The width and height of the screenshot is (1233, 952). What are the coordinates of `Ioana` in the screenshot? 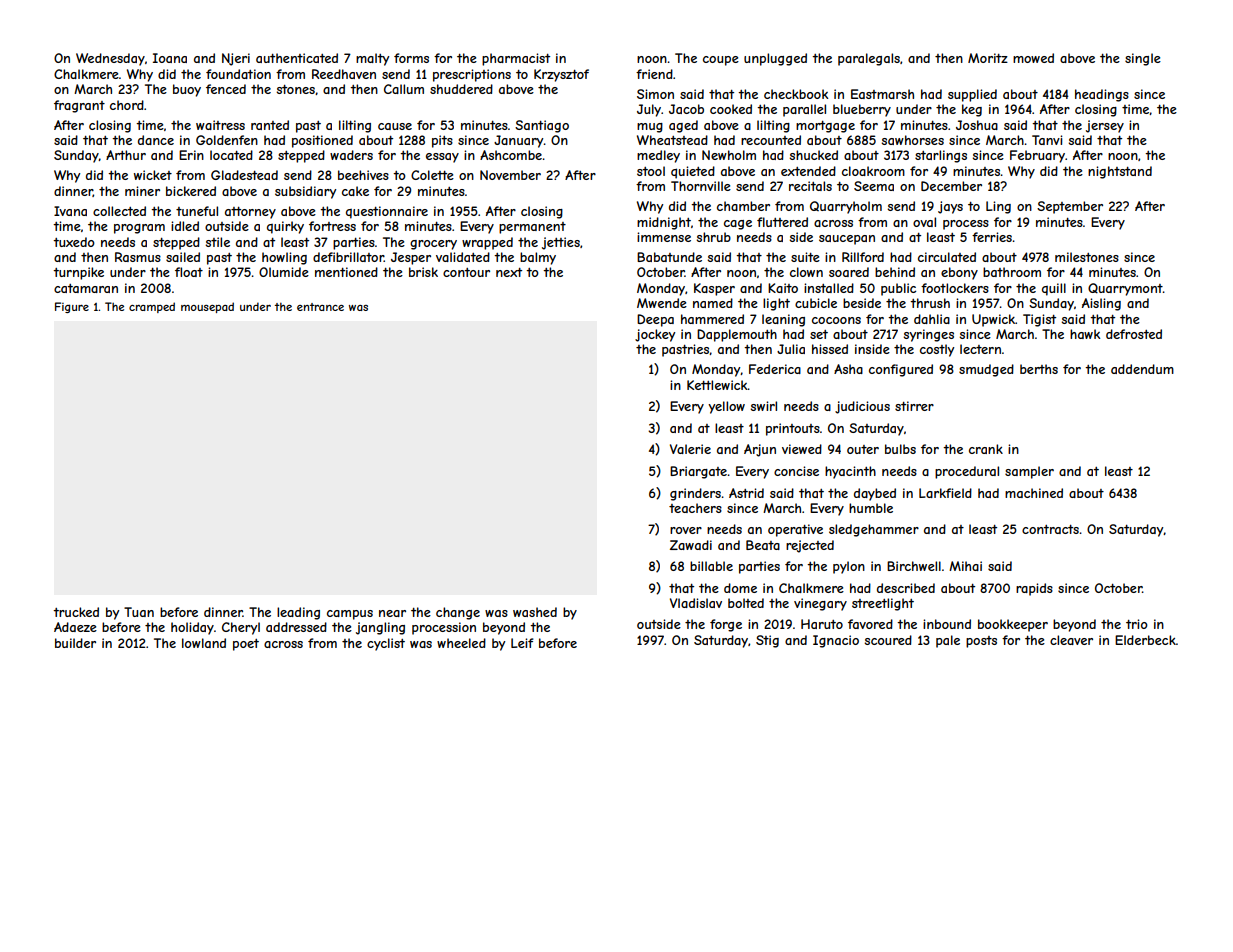 It's located at (170, 58).
